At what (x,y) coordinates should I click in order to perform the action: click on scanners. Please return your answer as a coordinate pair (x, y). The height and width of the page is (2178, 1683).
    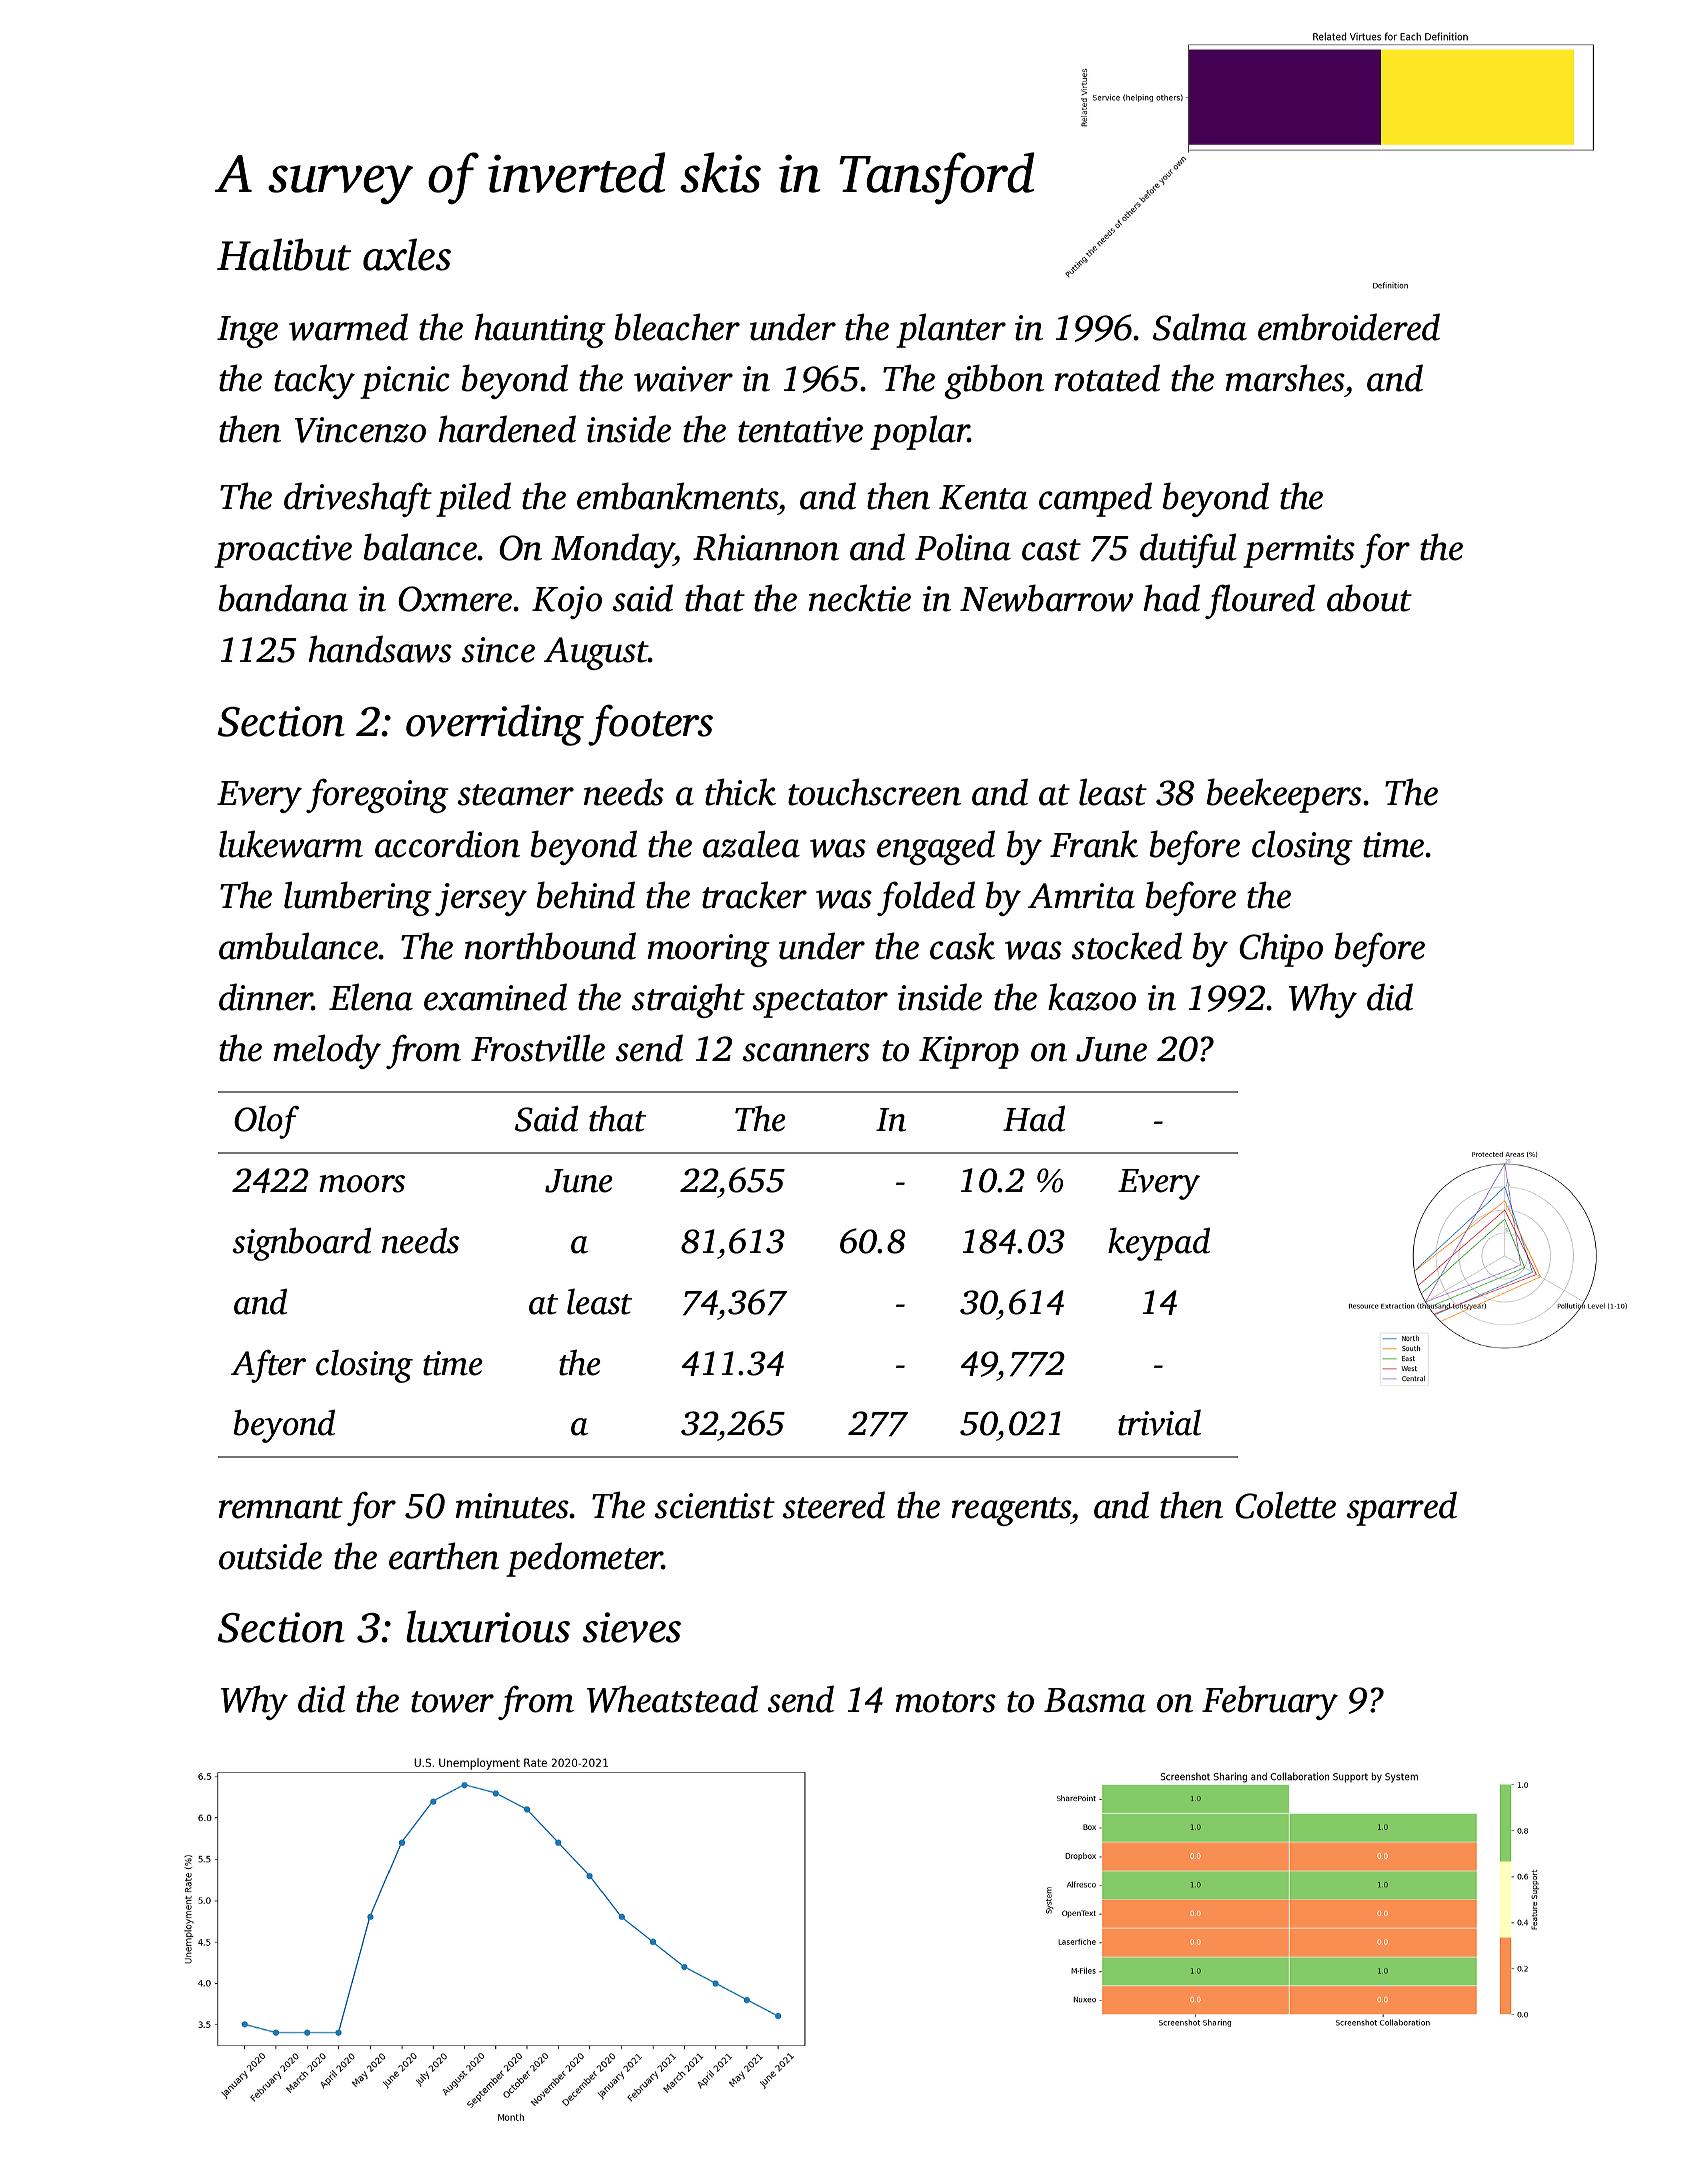
    Looking at the image, I should click on (806, 1052).
